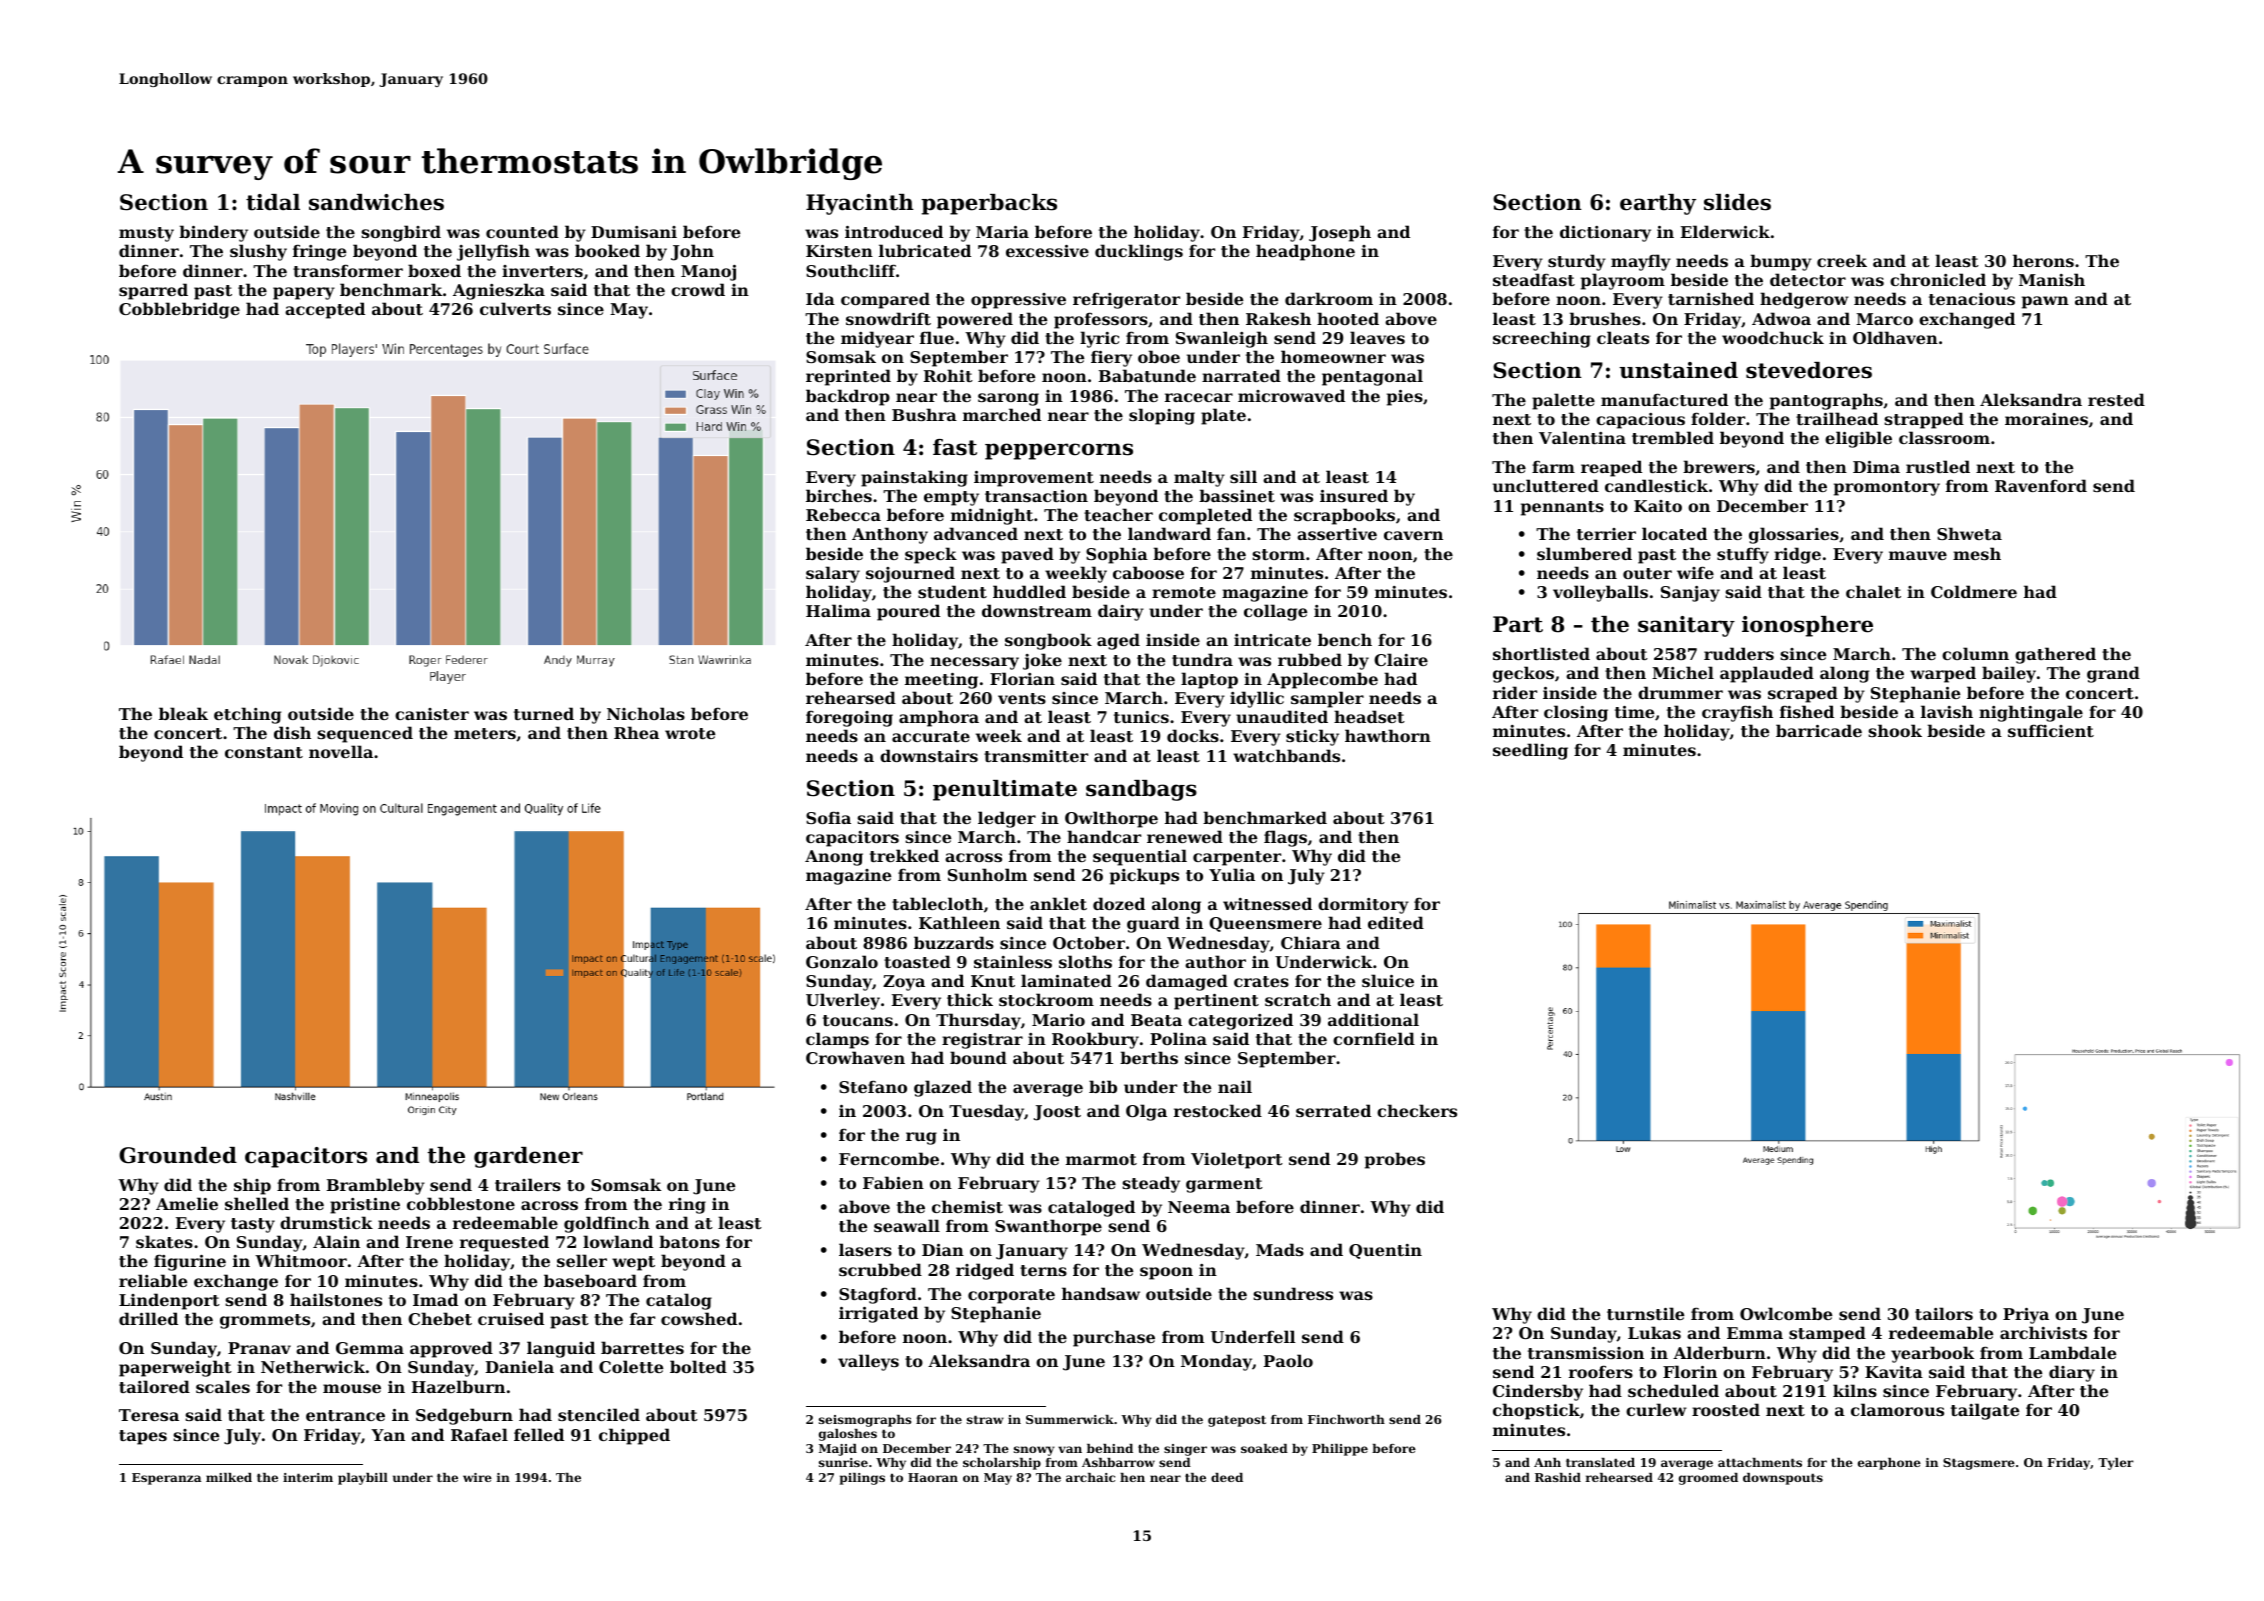  Describe the element at coordinates (833, 574) in the document. I see `salary` at that location.
